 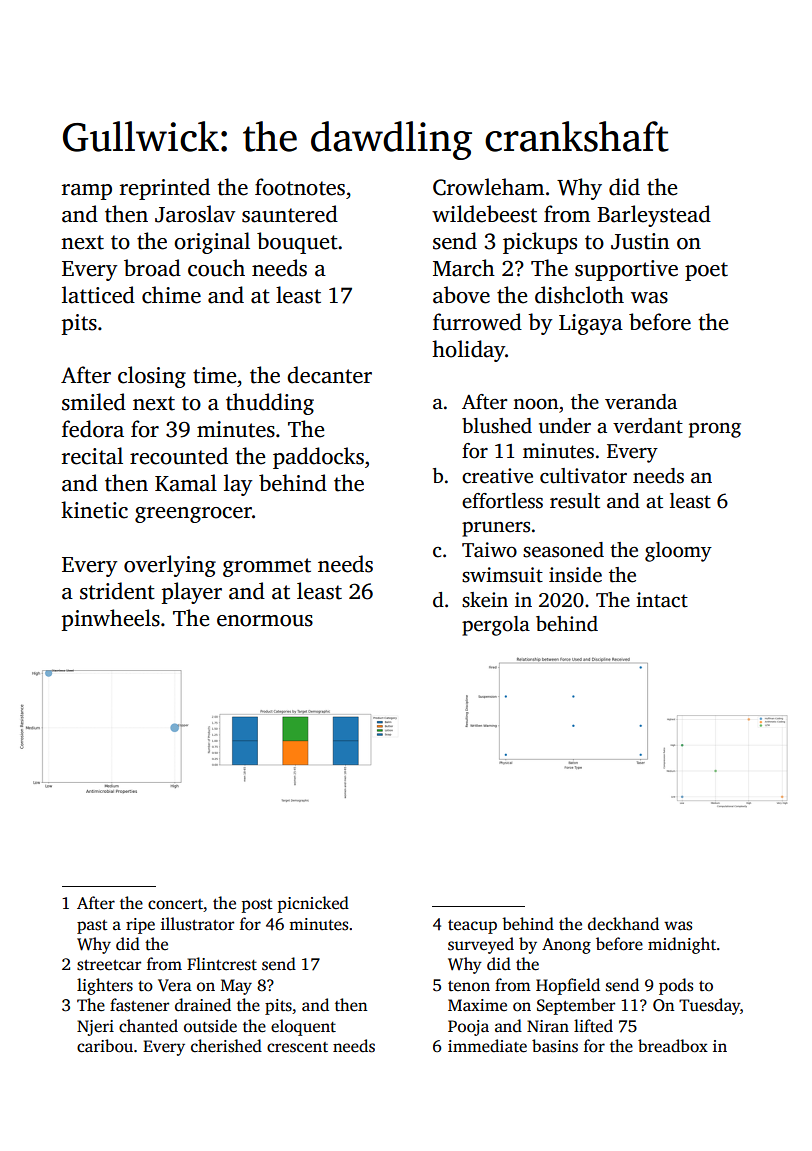 I want to click on above, so click(x=461, y=295).
